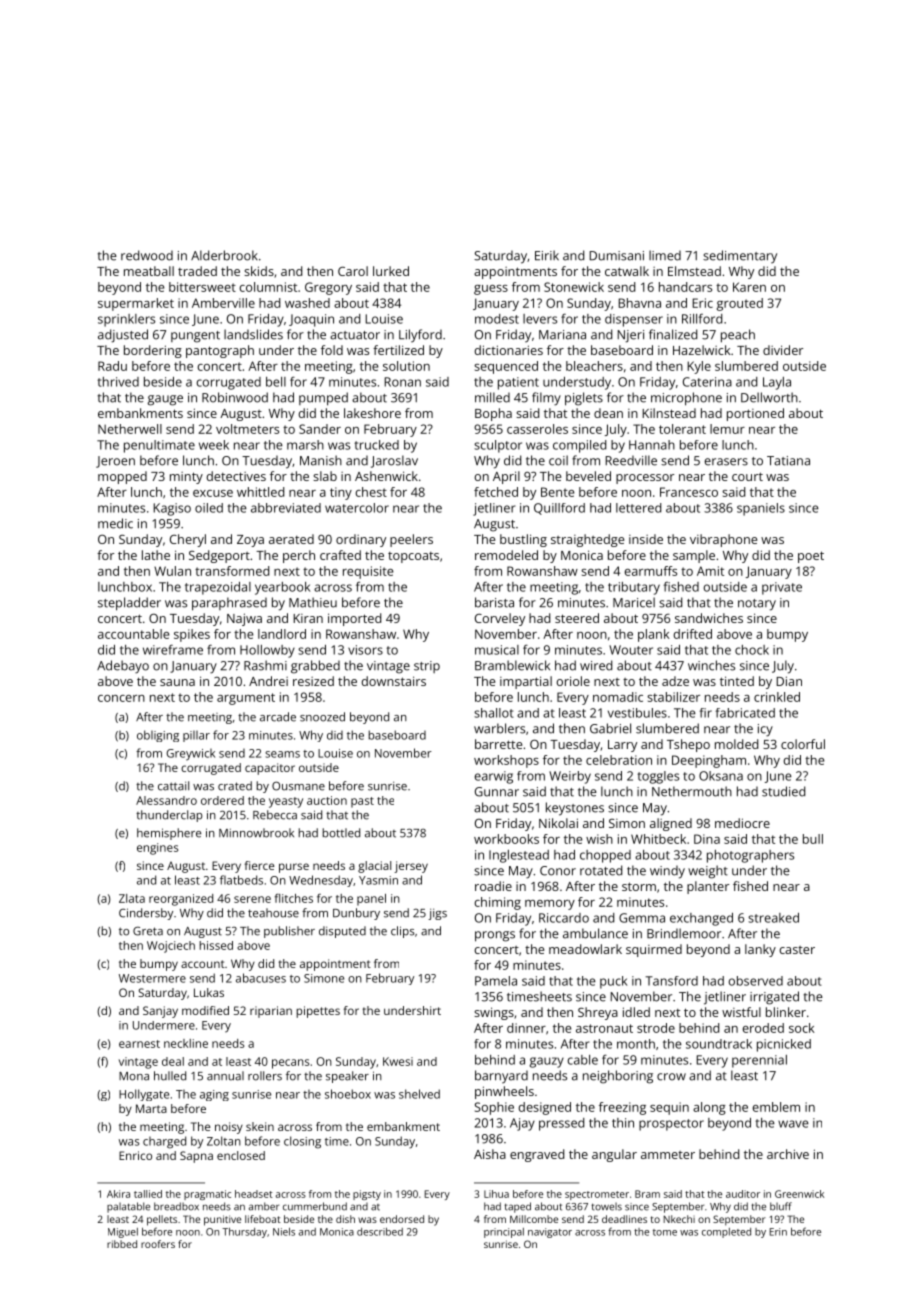  What do you see at coordinates (755, 414) in the document?
I see `portioned` at bounding box center [755, 414].
